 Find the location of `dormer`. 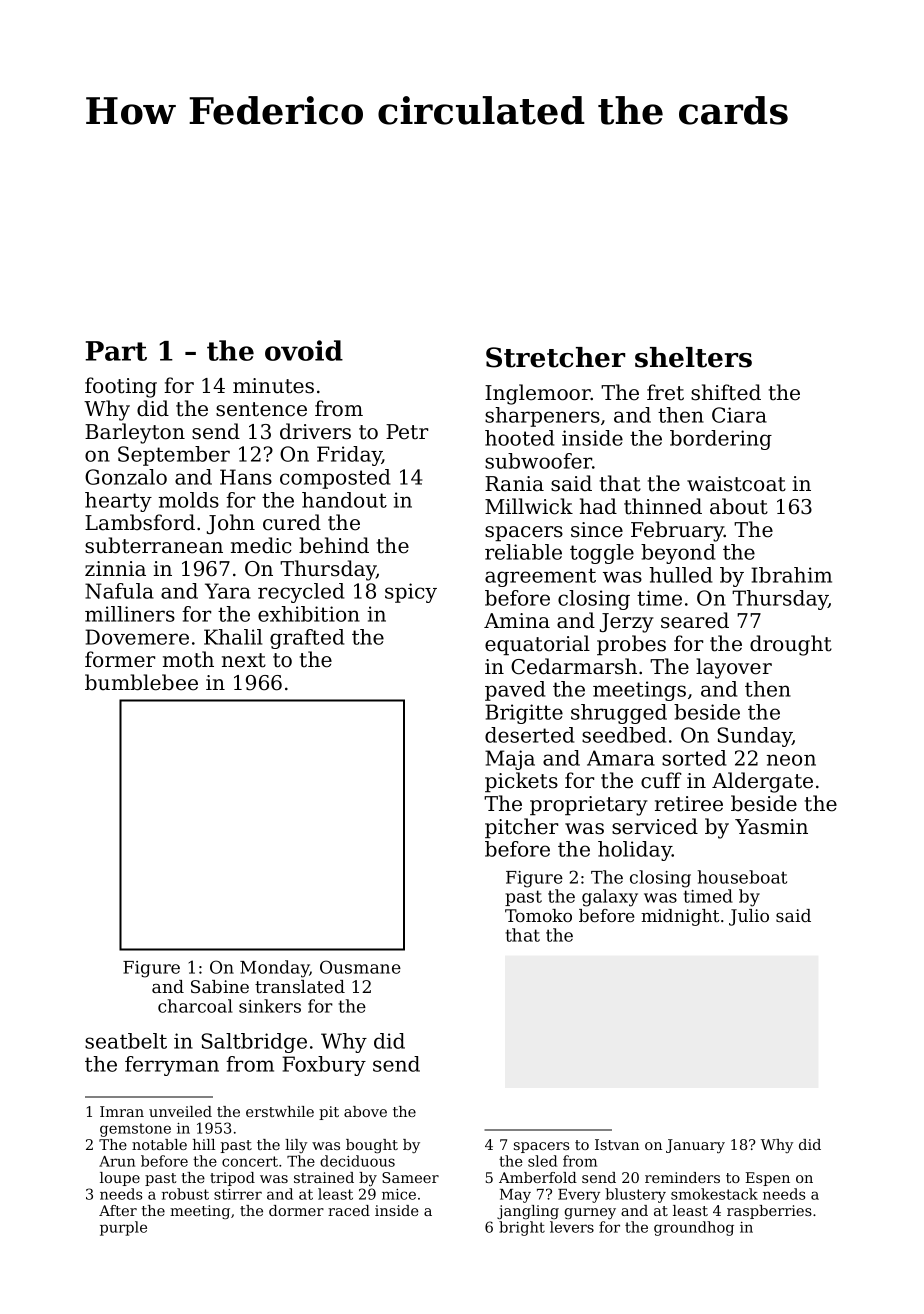

dormer is located at coordinates (296, 1210).
